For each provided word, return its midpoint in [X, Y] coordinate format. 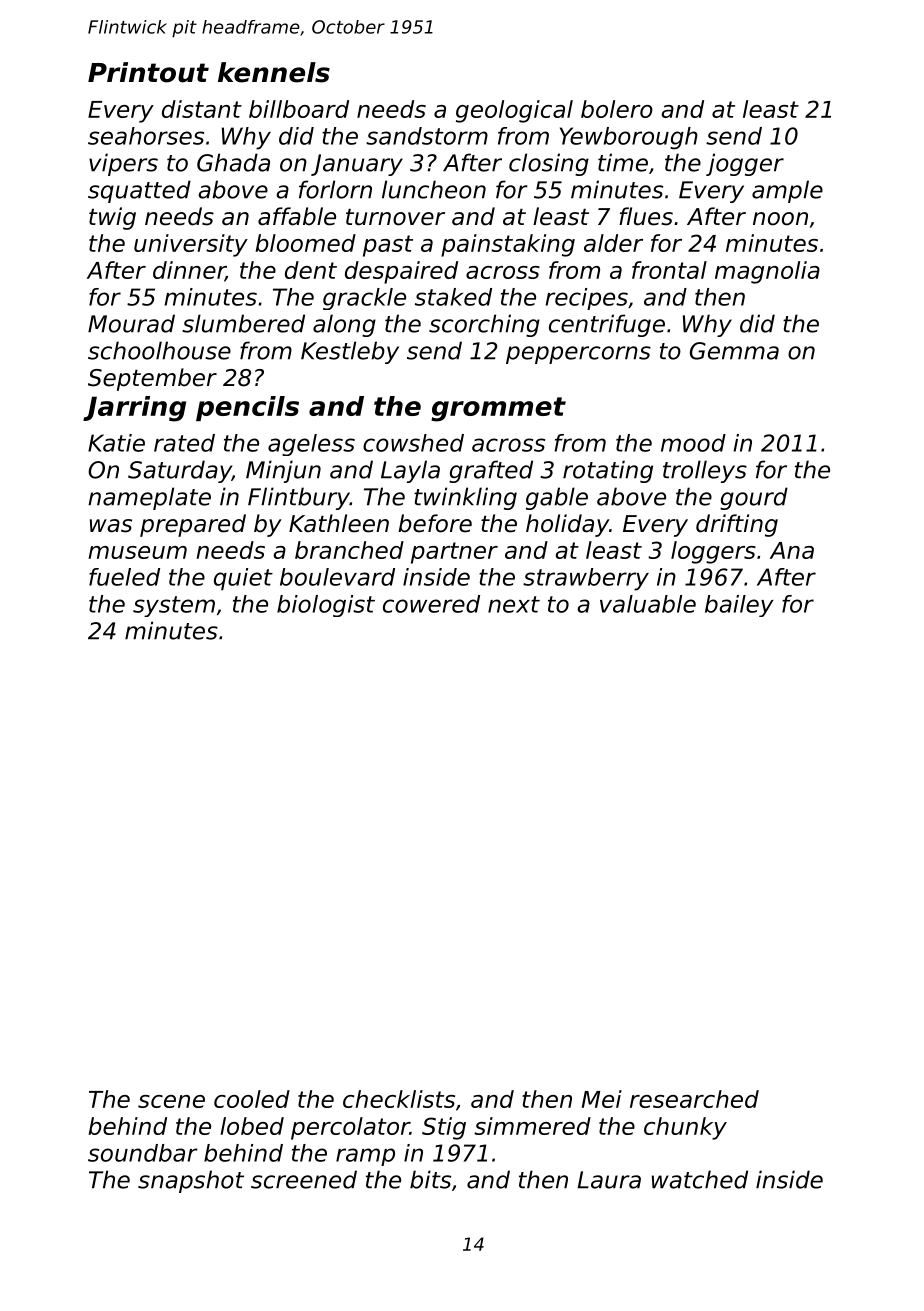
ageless [311, 445]
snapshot [191, 1181]
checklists [399, 1099]
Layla [410, 471]
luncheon [434, 189]
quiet [243, 579]
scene [171, 1101]
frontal [669, 270]
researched [694, 1099]
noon [780, 219]
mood [693, 443]
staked [453, 297]
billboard [299, 109]
